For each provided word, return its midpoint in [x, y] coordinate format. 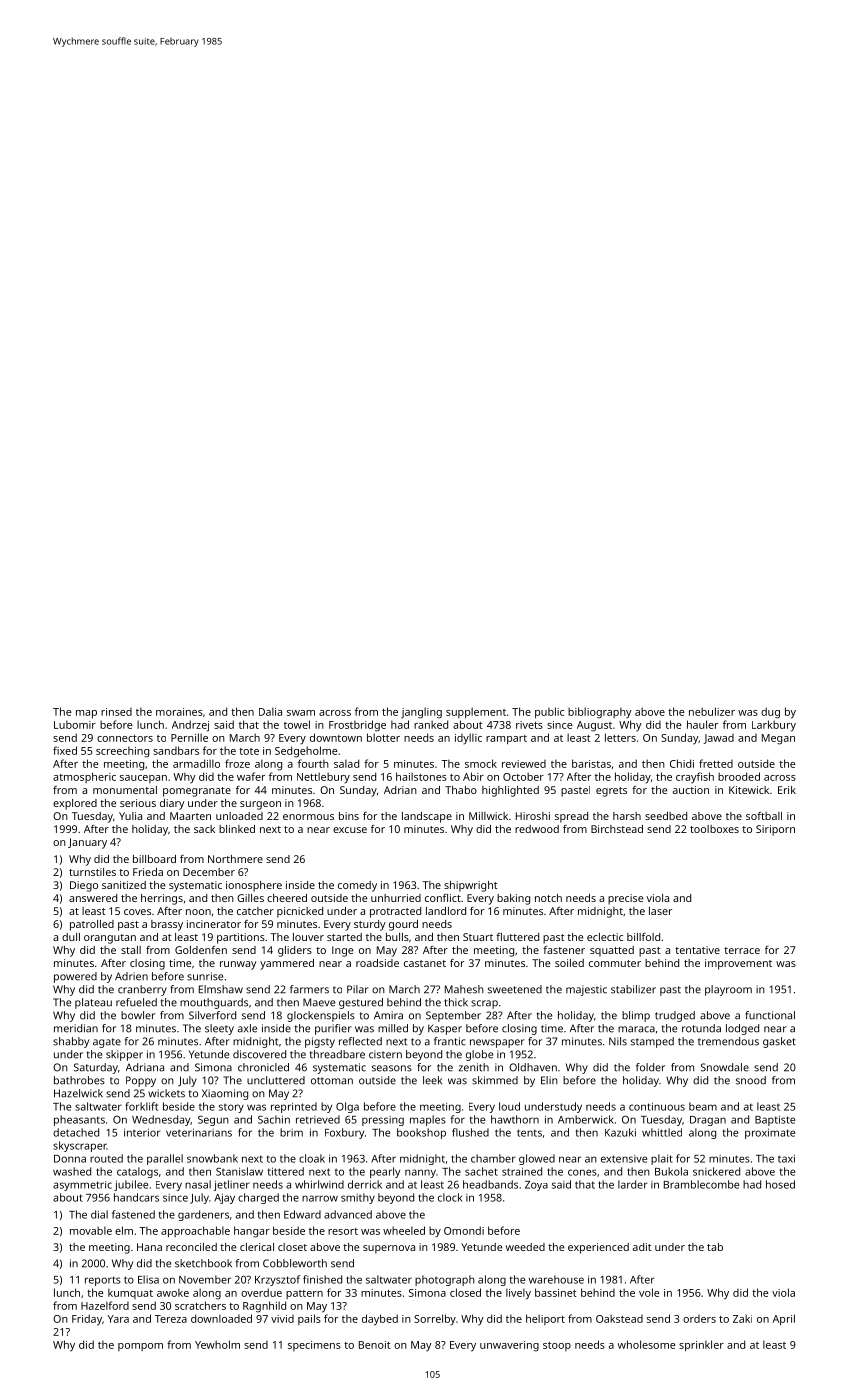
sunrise [205, 976]
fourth [313, 763]
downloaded [221, 1318]
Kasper [445, 1029]
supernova [389, 1249]
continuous [657, 1106]
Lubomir [75, 724]
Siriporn [775, 830]
